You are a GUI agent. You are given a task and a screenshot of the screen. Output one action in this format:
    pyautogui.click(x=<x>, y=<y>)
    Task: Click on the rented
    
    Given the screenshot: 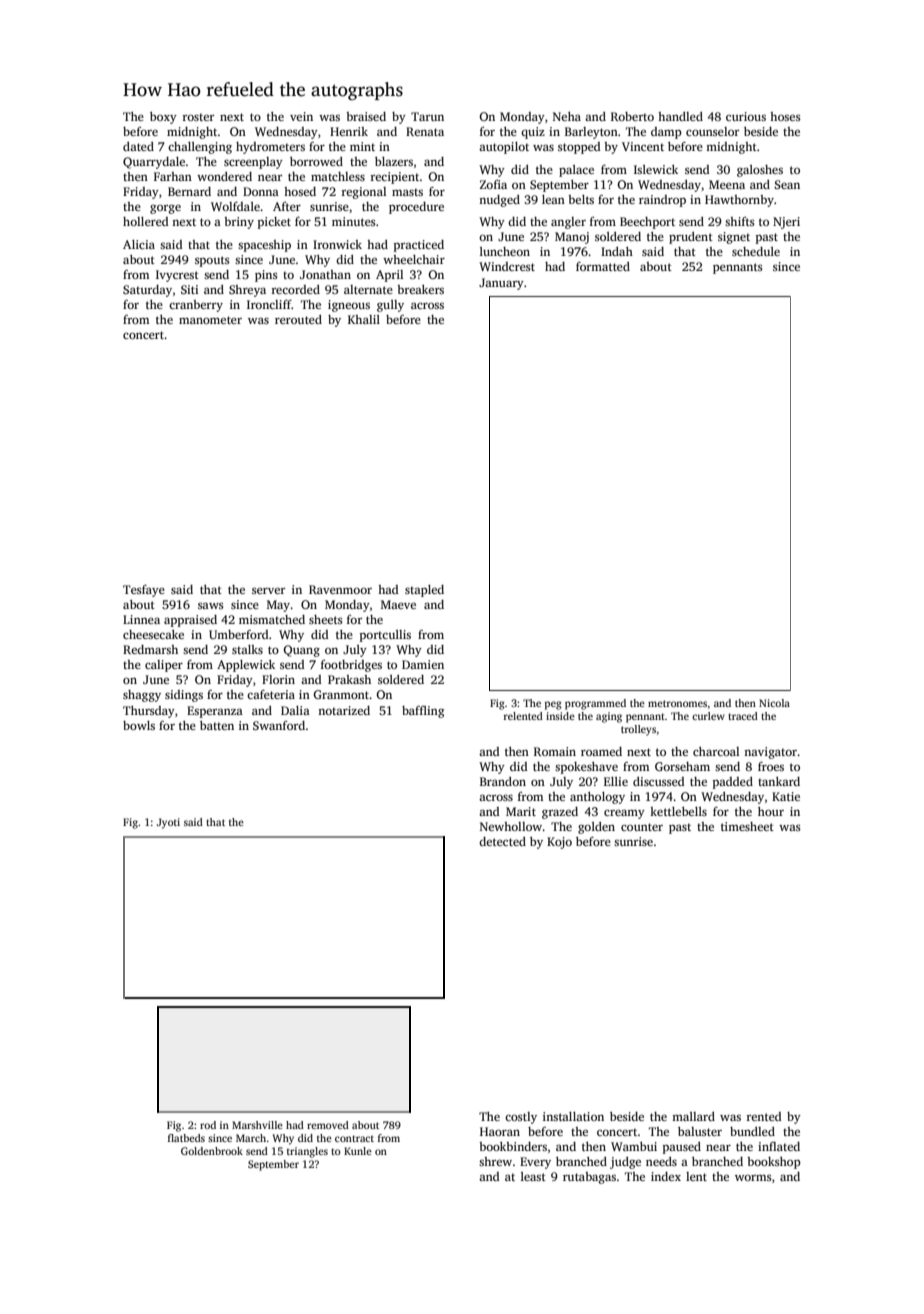 What is the action you would take?
    pyautogui.click(x=764, y=1116)
